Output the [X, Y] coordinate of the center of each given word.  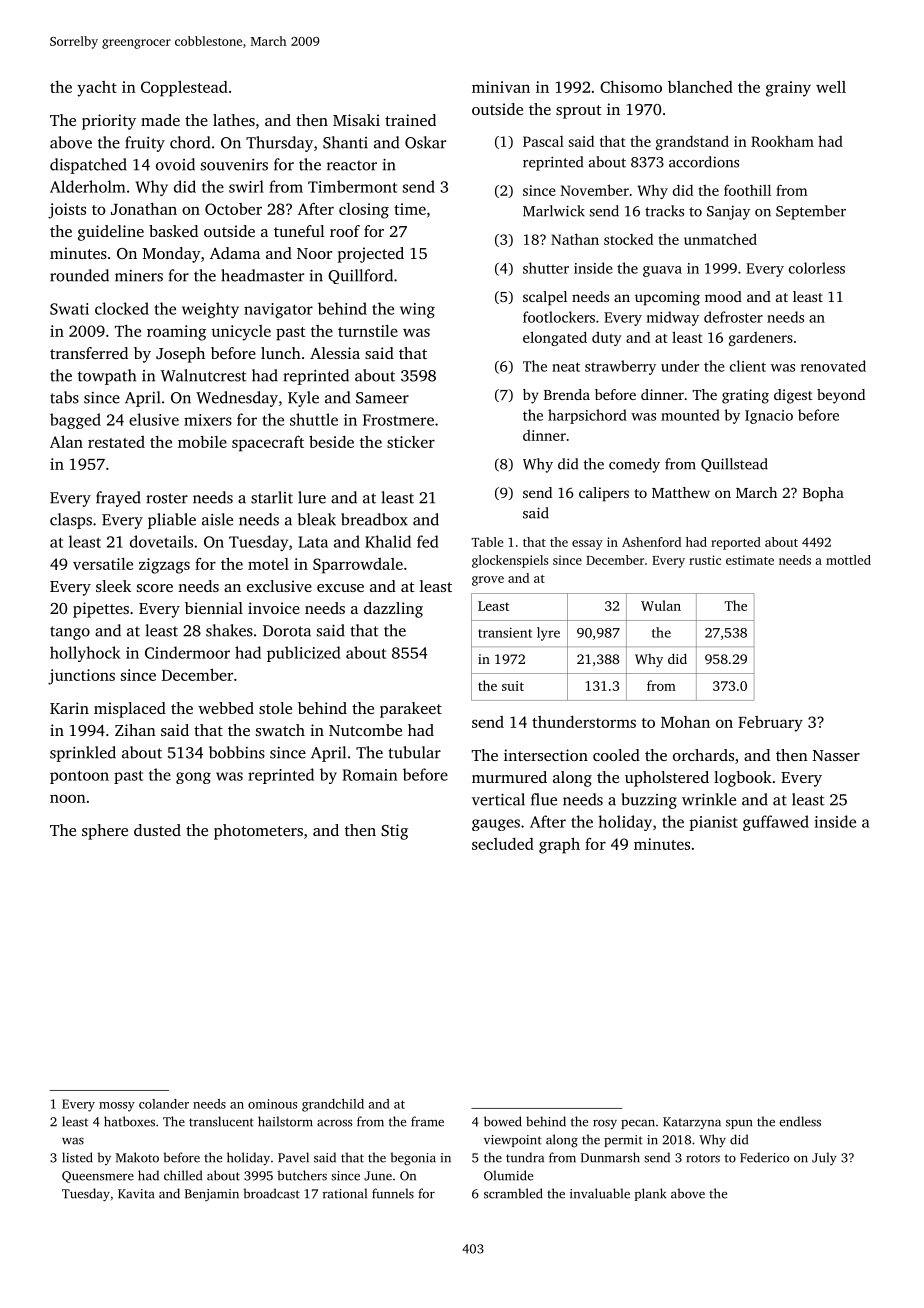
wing [417, 310]
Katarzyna [692, 1123]
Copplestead [184, 89]
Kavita [136, 1194]
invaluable [600, 1193]
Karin [69, 708]
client [748, 366]
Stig [394, 832]
